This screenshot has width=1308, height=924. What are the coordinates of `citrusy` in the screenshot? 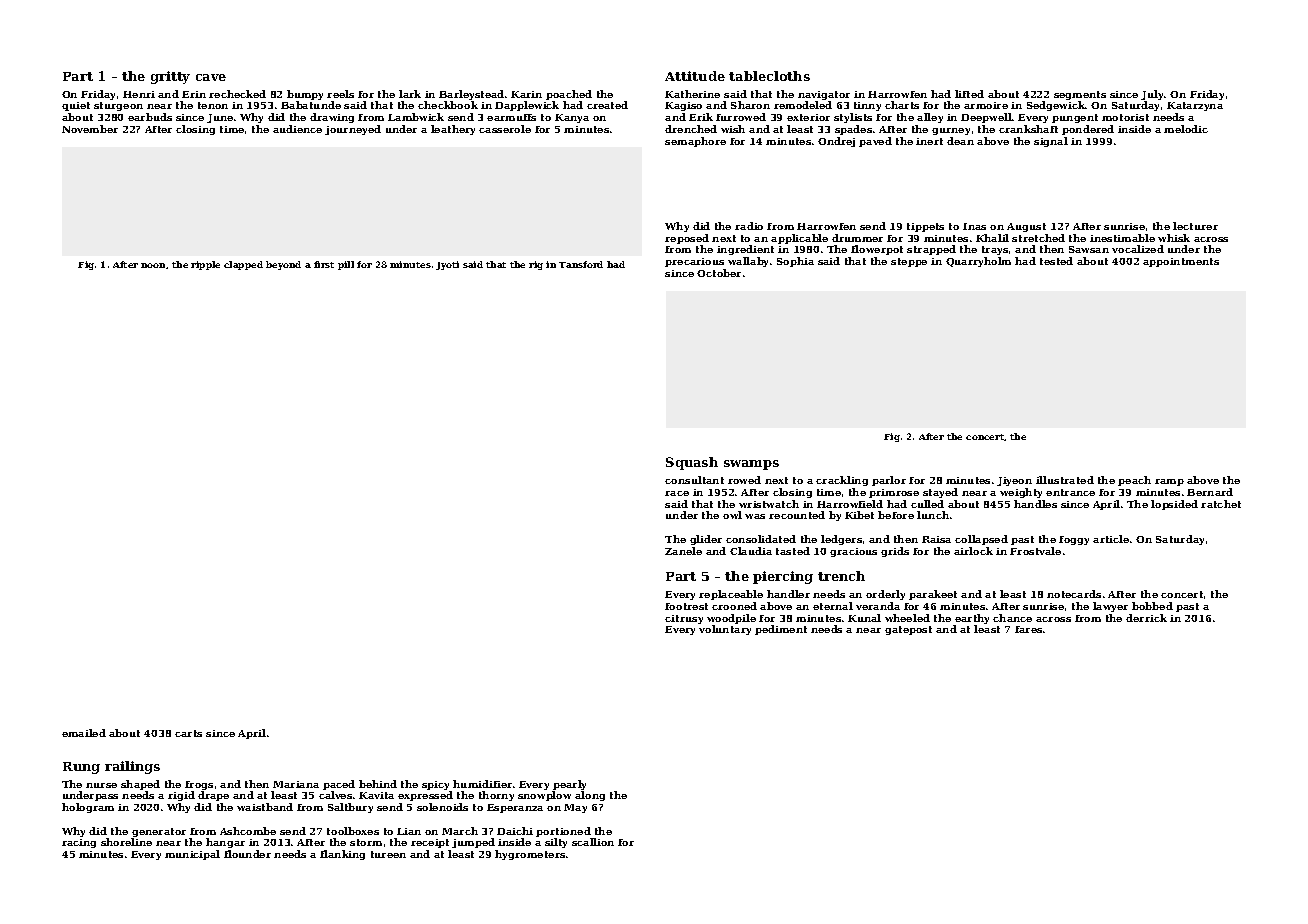 It's located at (684, 619).
